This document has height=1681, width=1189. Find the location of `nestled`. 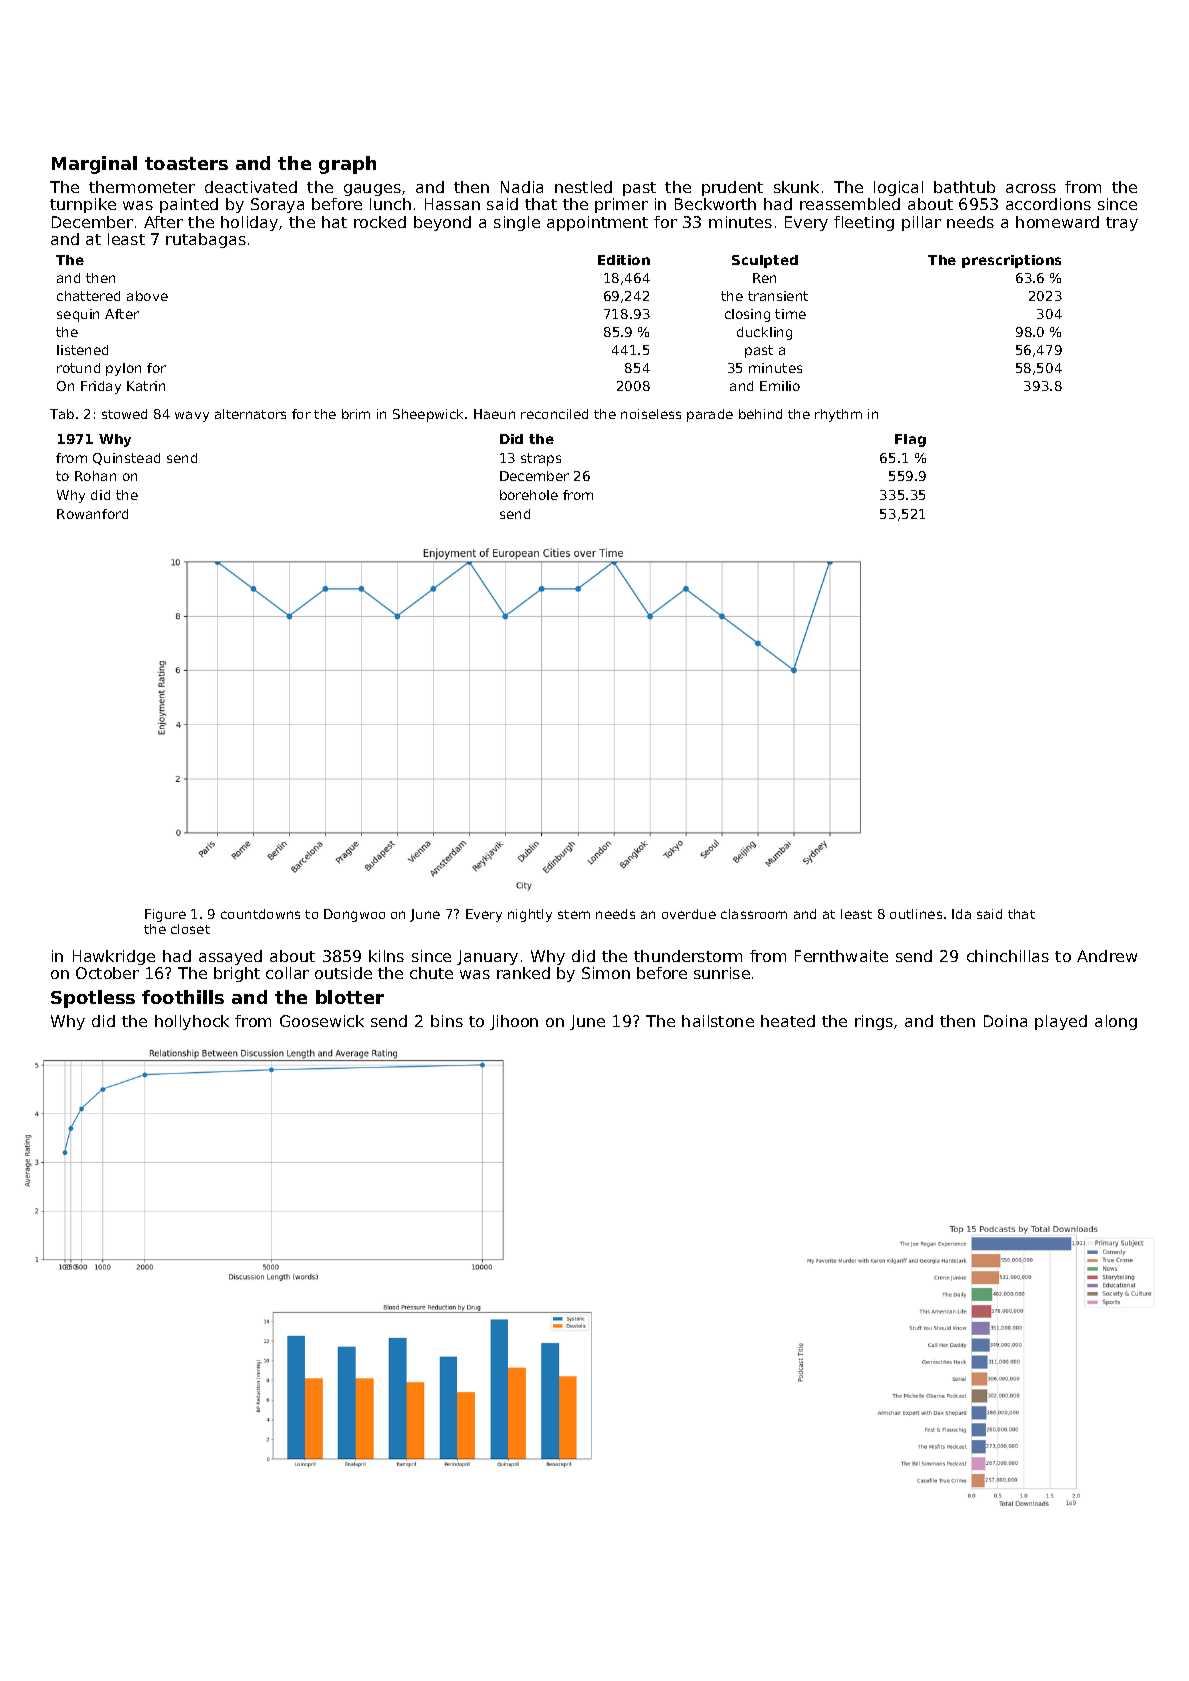

nestled is located at coordinates (583, 187).
